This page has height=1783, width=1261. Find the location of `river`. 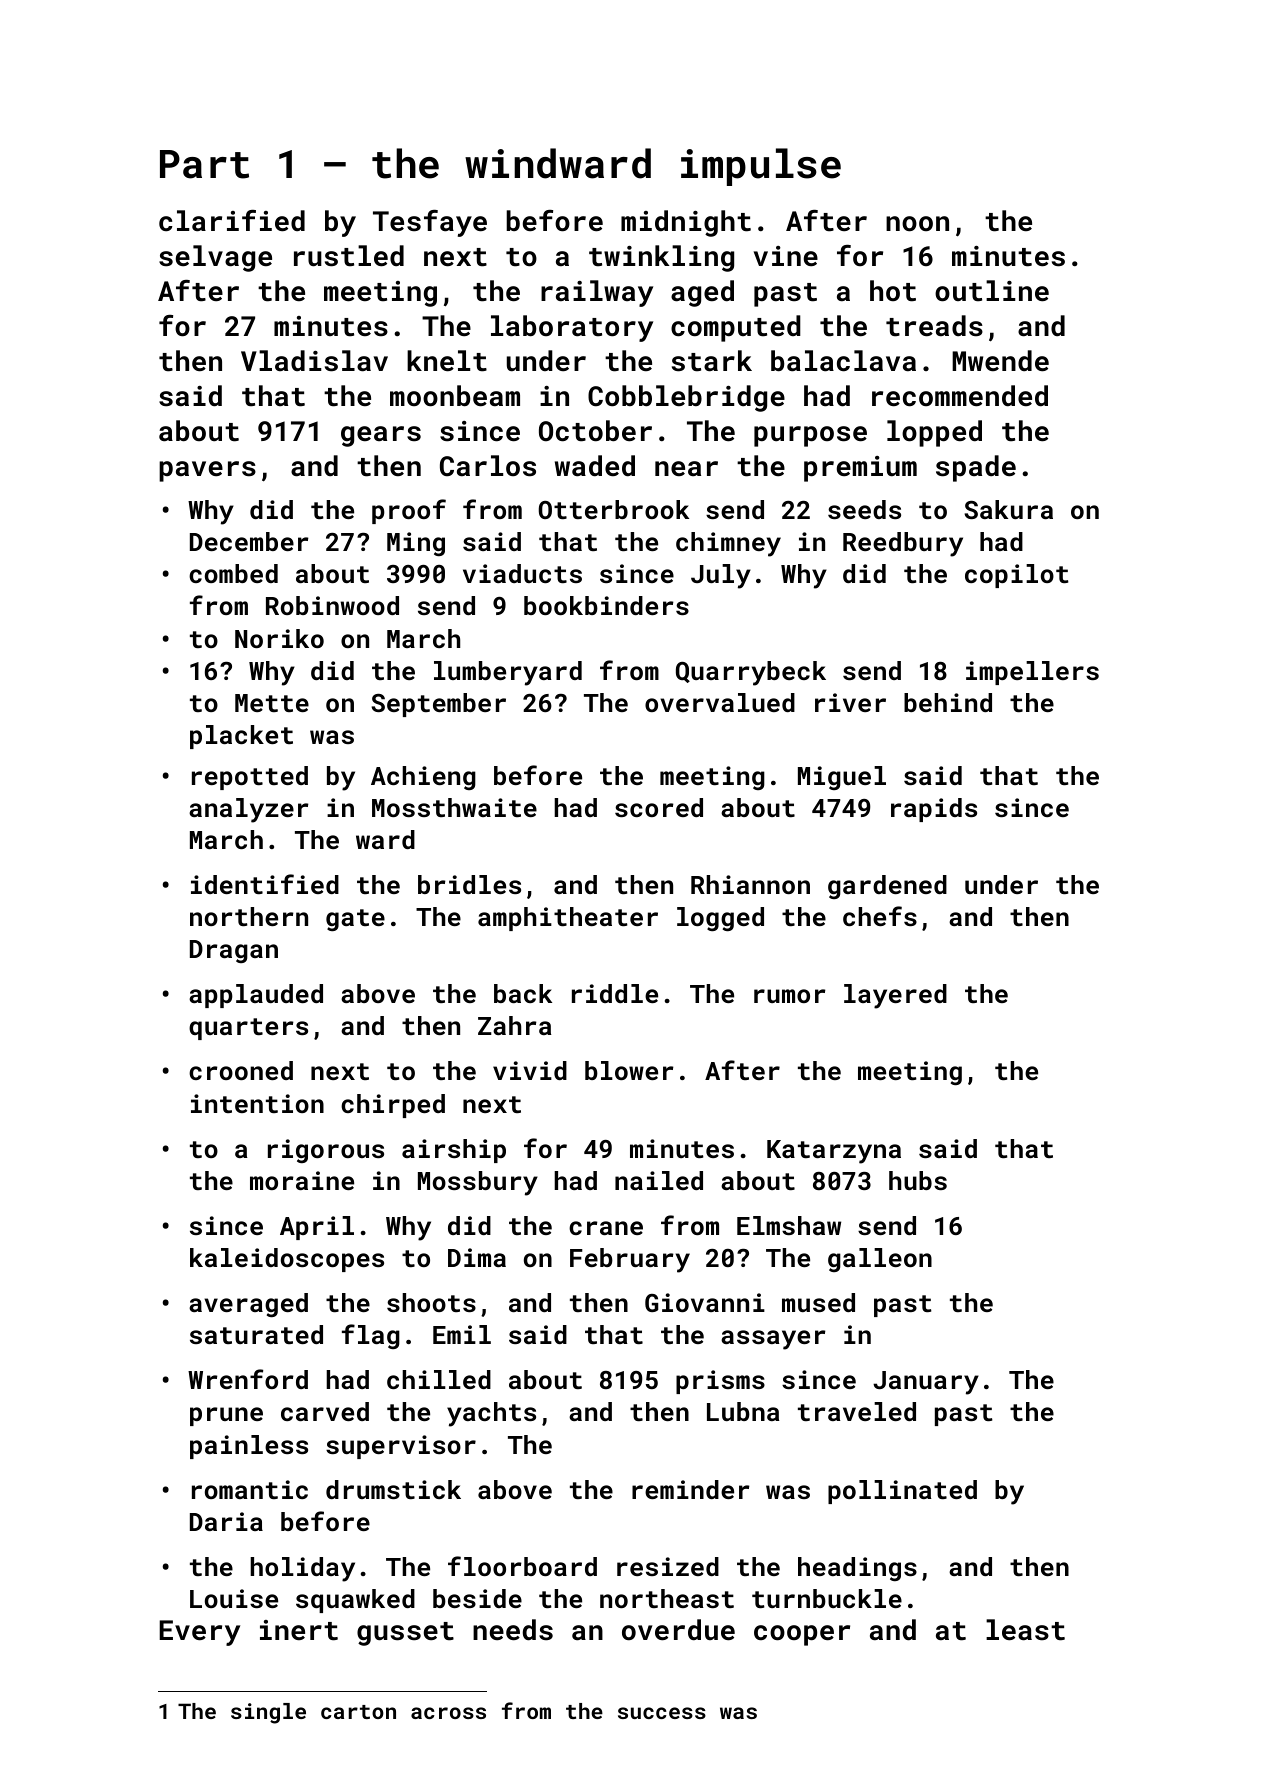

river is located at coordinates (850, 702).
